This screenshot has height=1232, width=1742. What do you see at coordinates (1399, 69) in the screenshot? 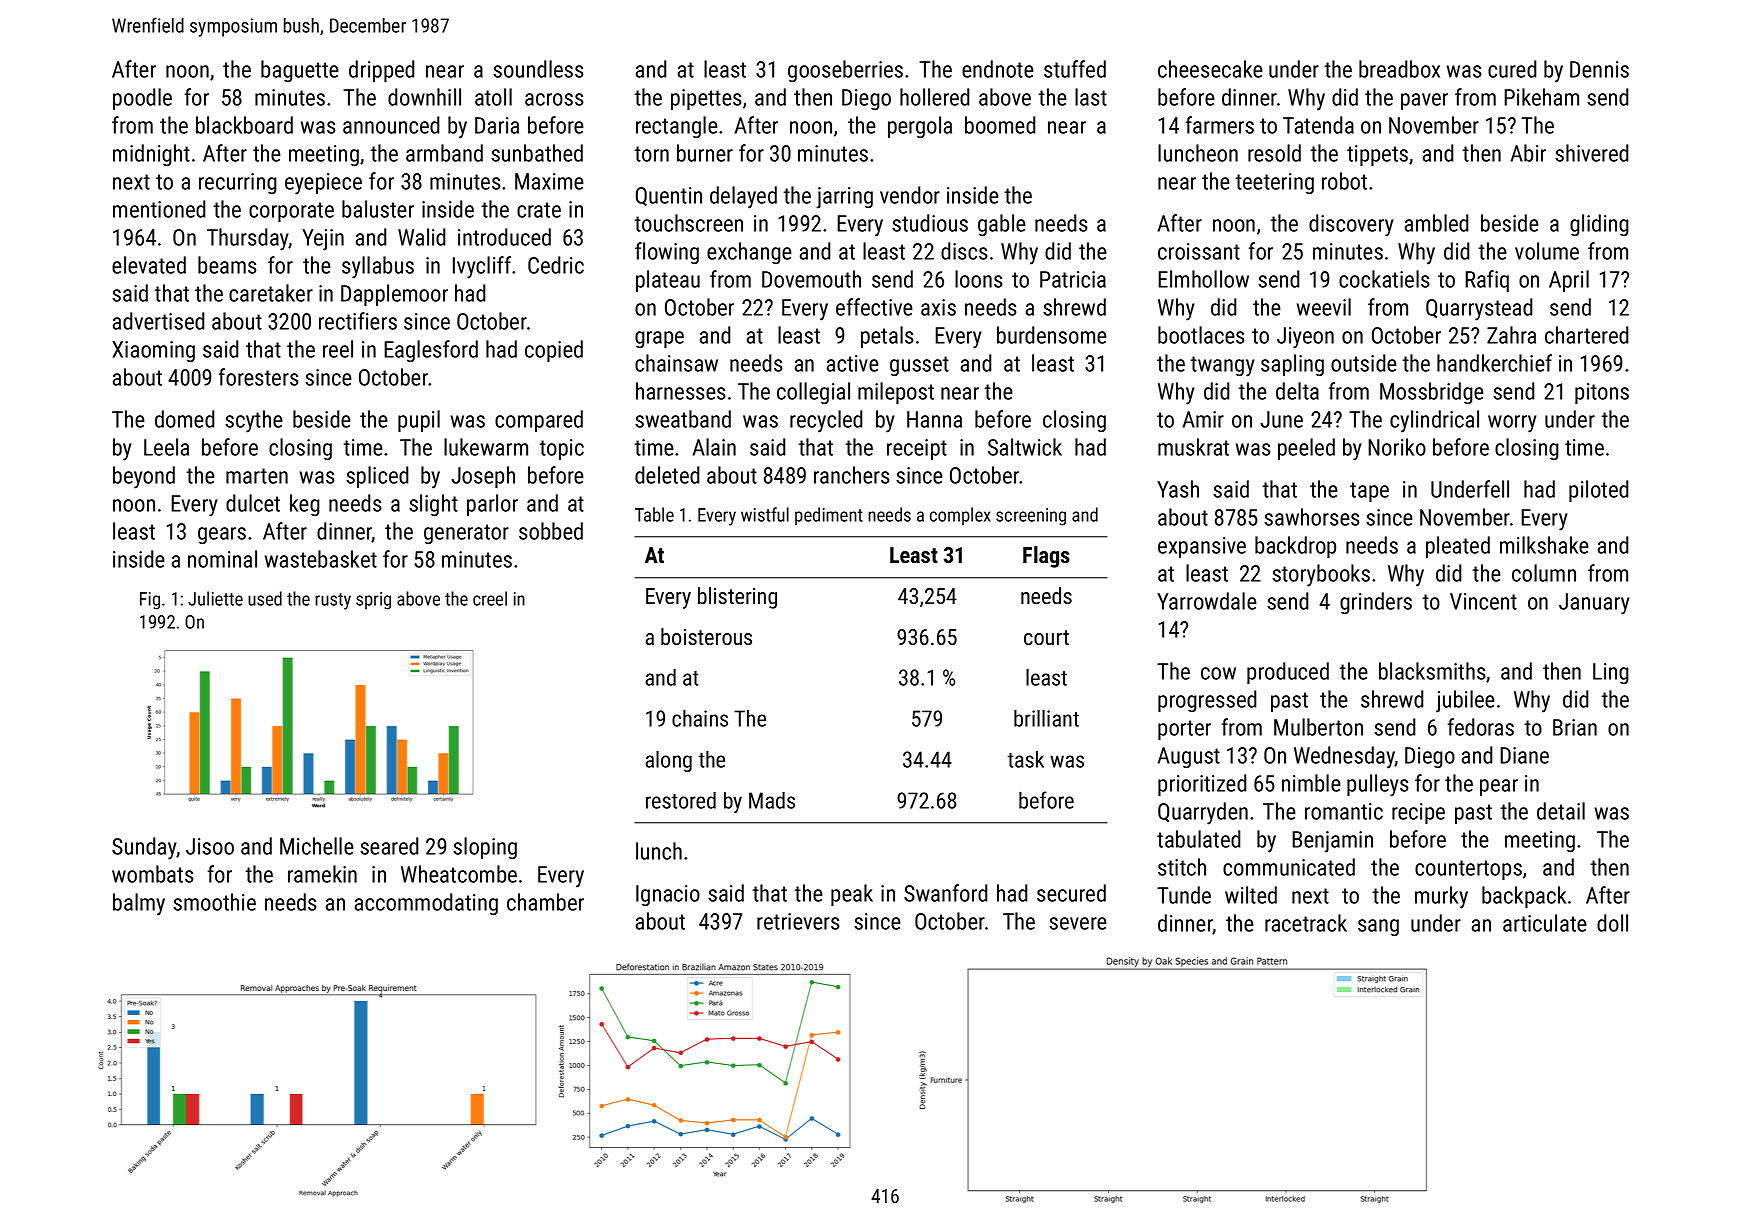
I see `breadbox` at bounding box center [1399, 69].
